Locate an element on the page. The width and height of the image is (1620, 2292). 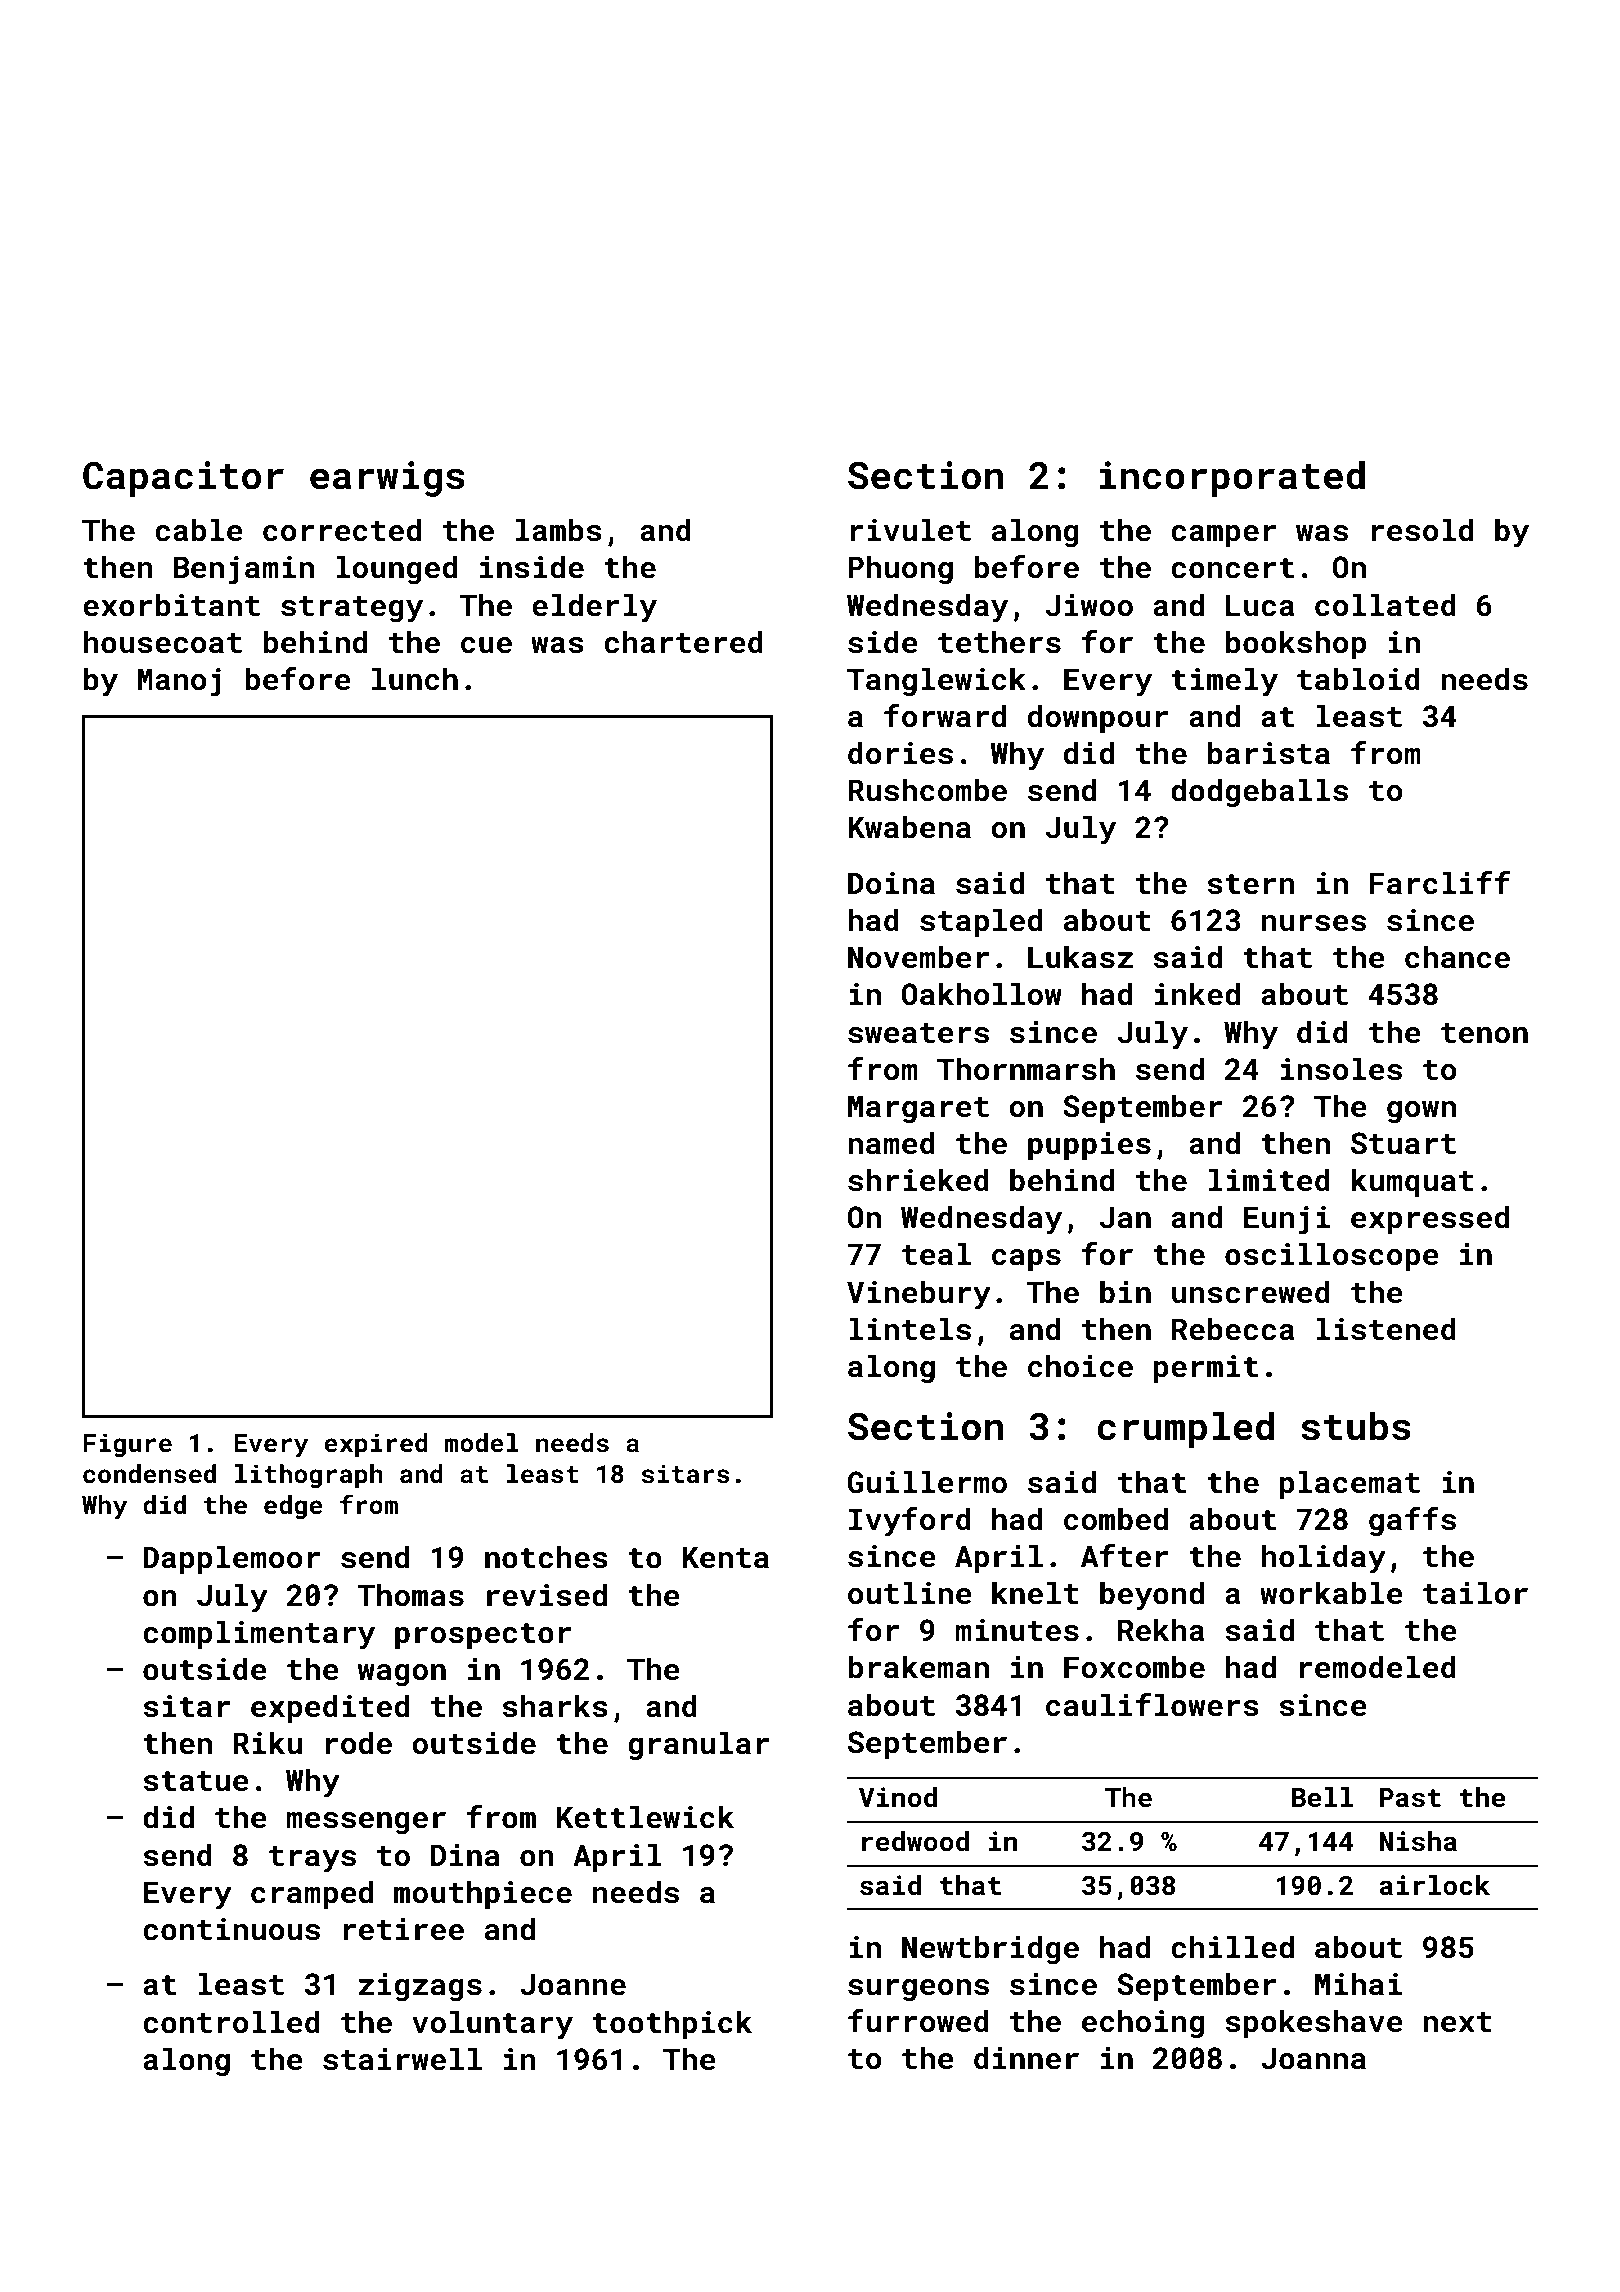
collated is located at coordinates (1385, 605).
